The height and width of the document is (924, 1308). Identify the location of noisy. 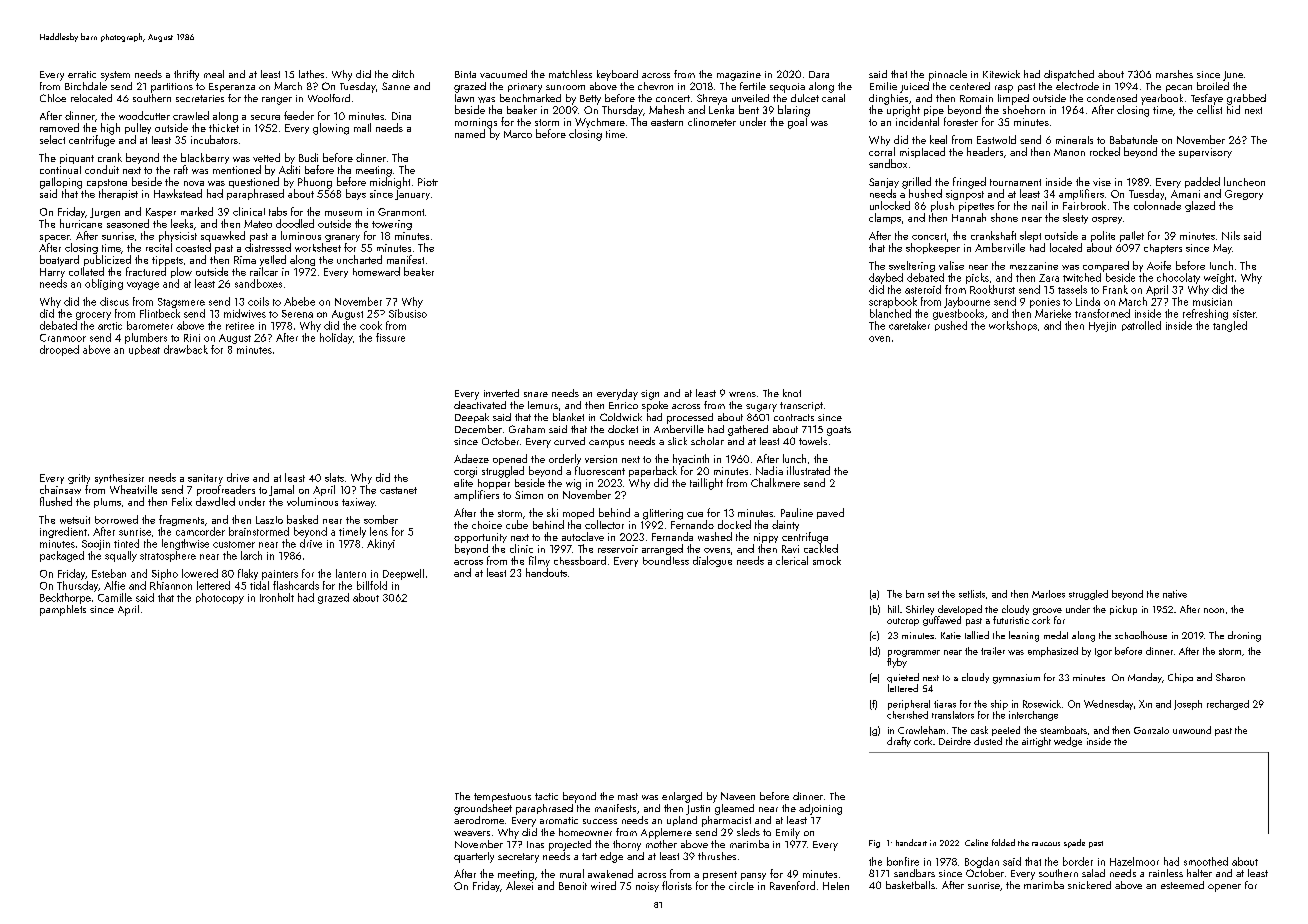
(647, 887).
